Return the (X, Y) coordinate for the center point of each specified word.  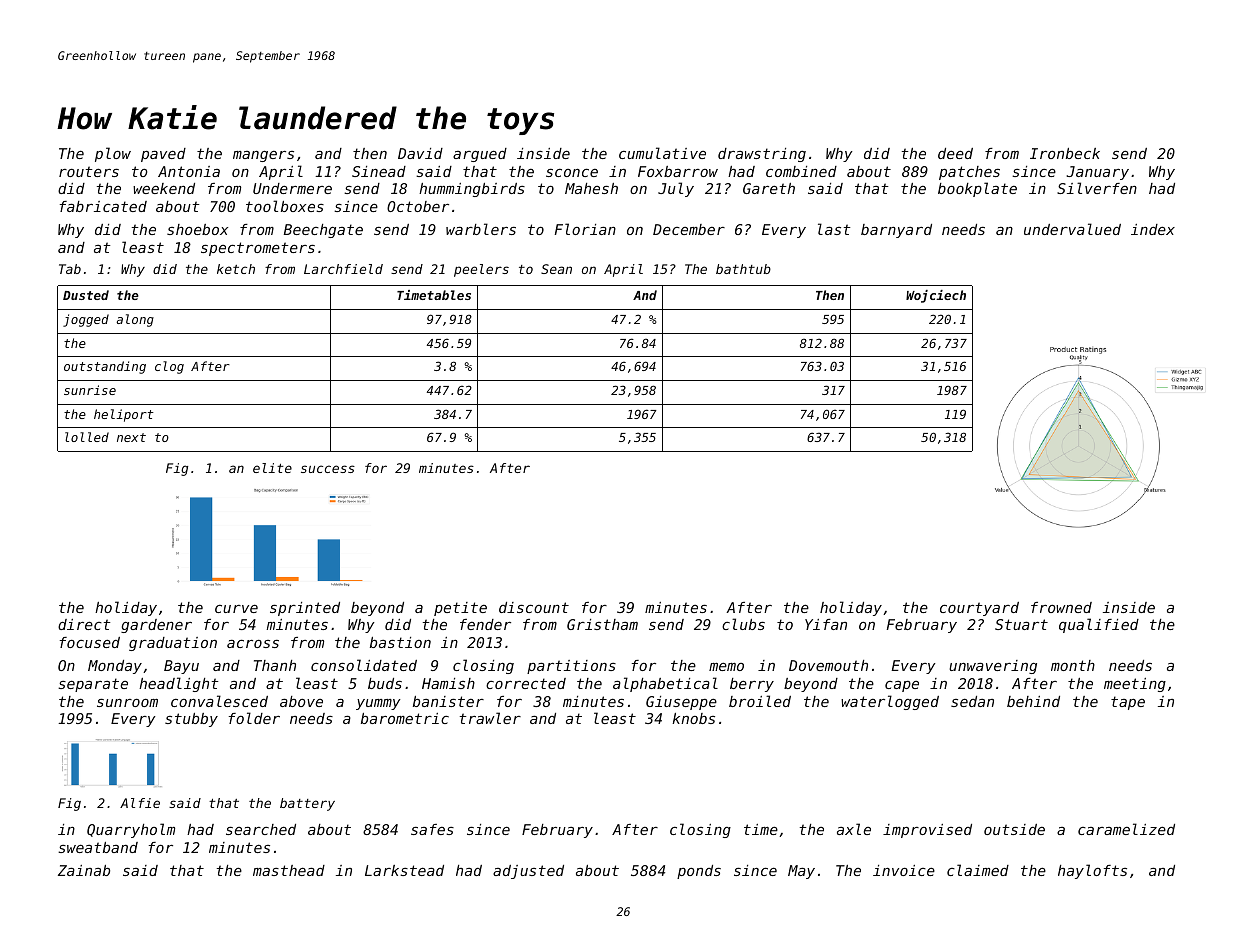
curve (236, 608)
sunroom (127, 702)
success (328, 469)
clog (169, 367)
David (420, 153)
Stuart (1021, 624)
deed (955, 153)
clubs (743, 624)
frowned (1061, 607)
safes (432, 829)
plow (113, 154)
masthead (289, 870)
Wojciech (936, 296)
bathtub (743, 269)
